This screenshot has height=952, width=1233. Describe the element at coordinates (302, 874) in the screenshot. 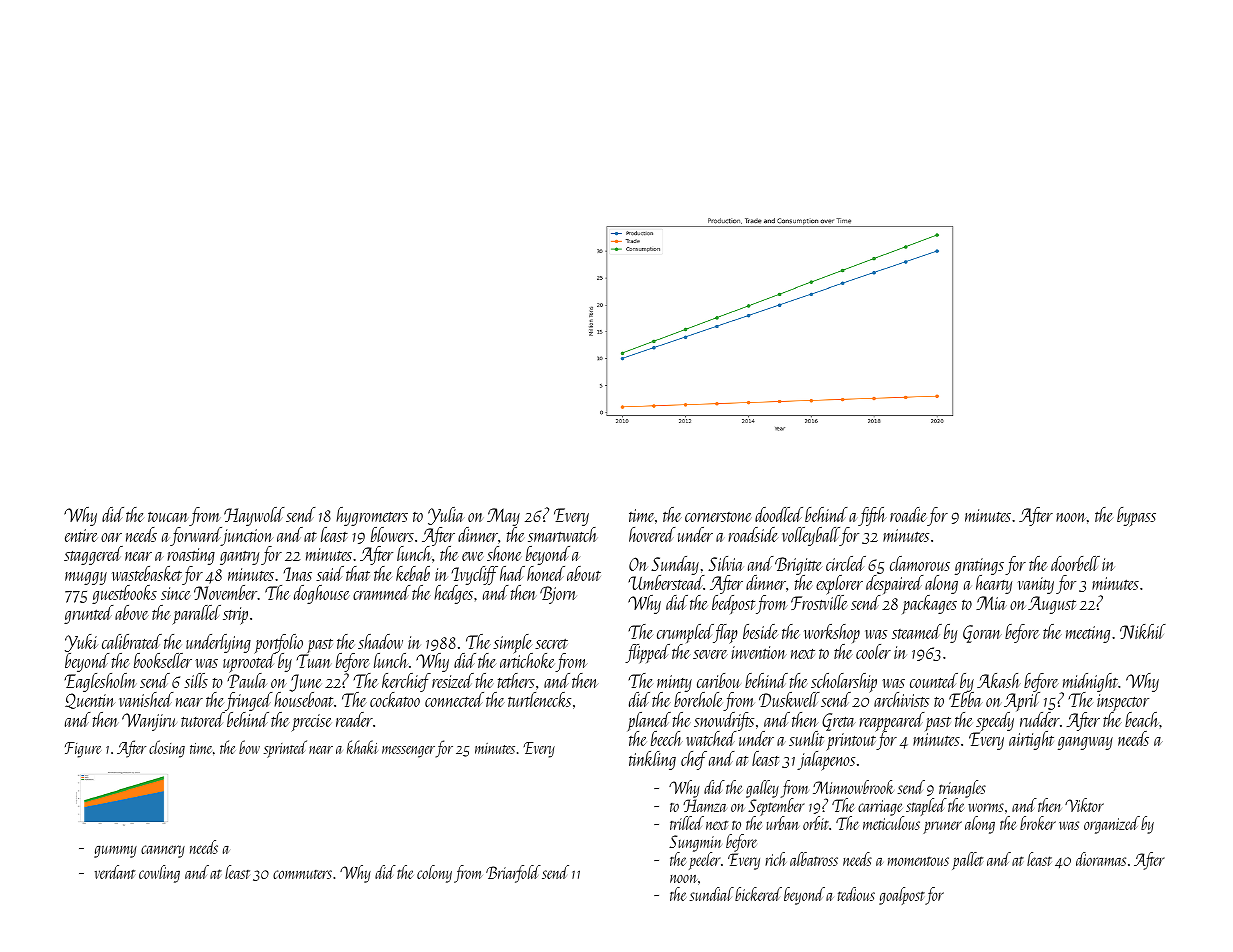

I see `commuters` at that location.
